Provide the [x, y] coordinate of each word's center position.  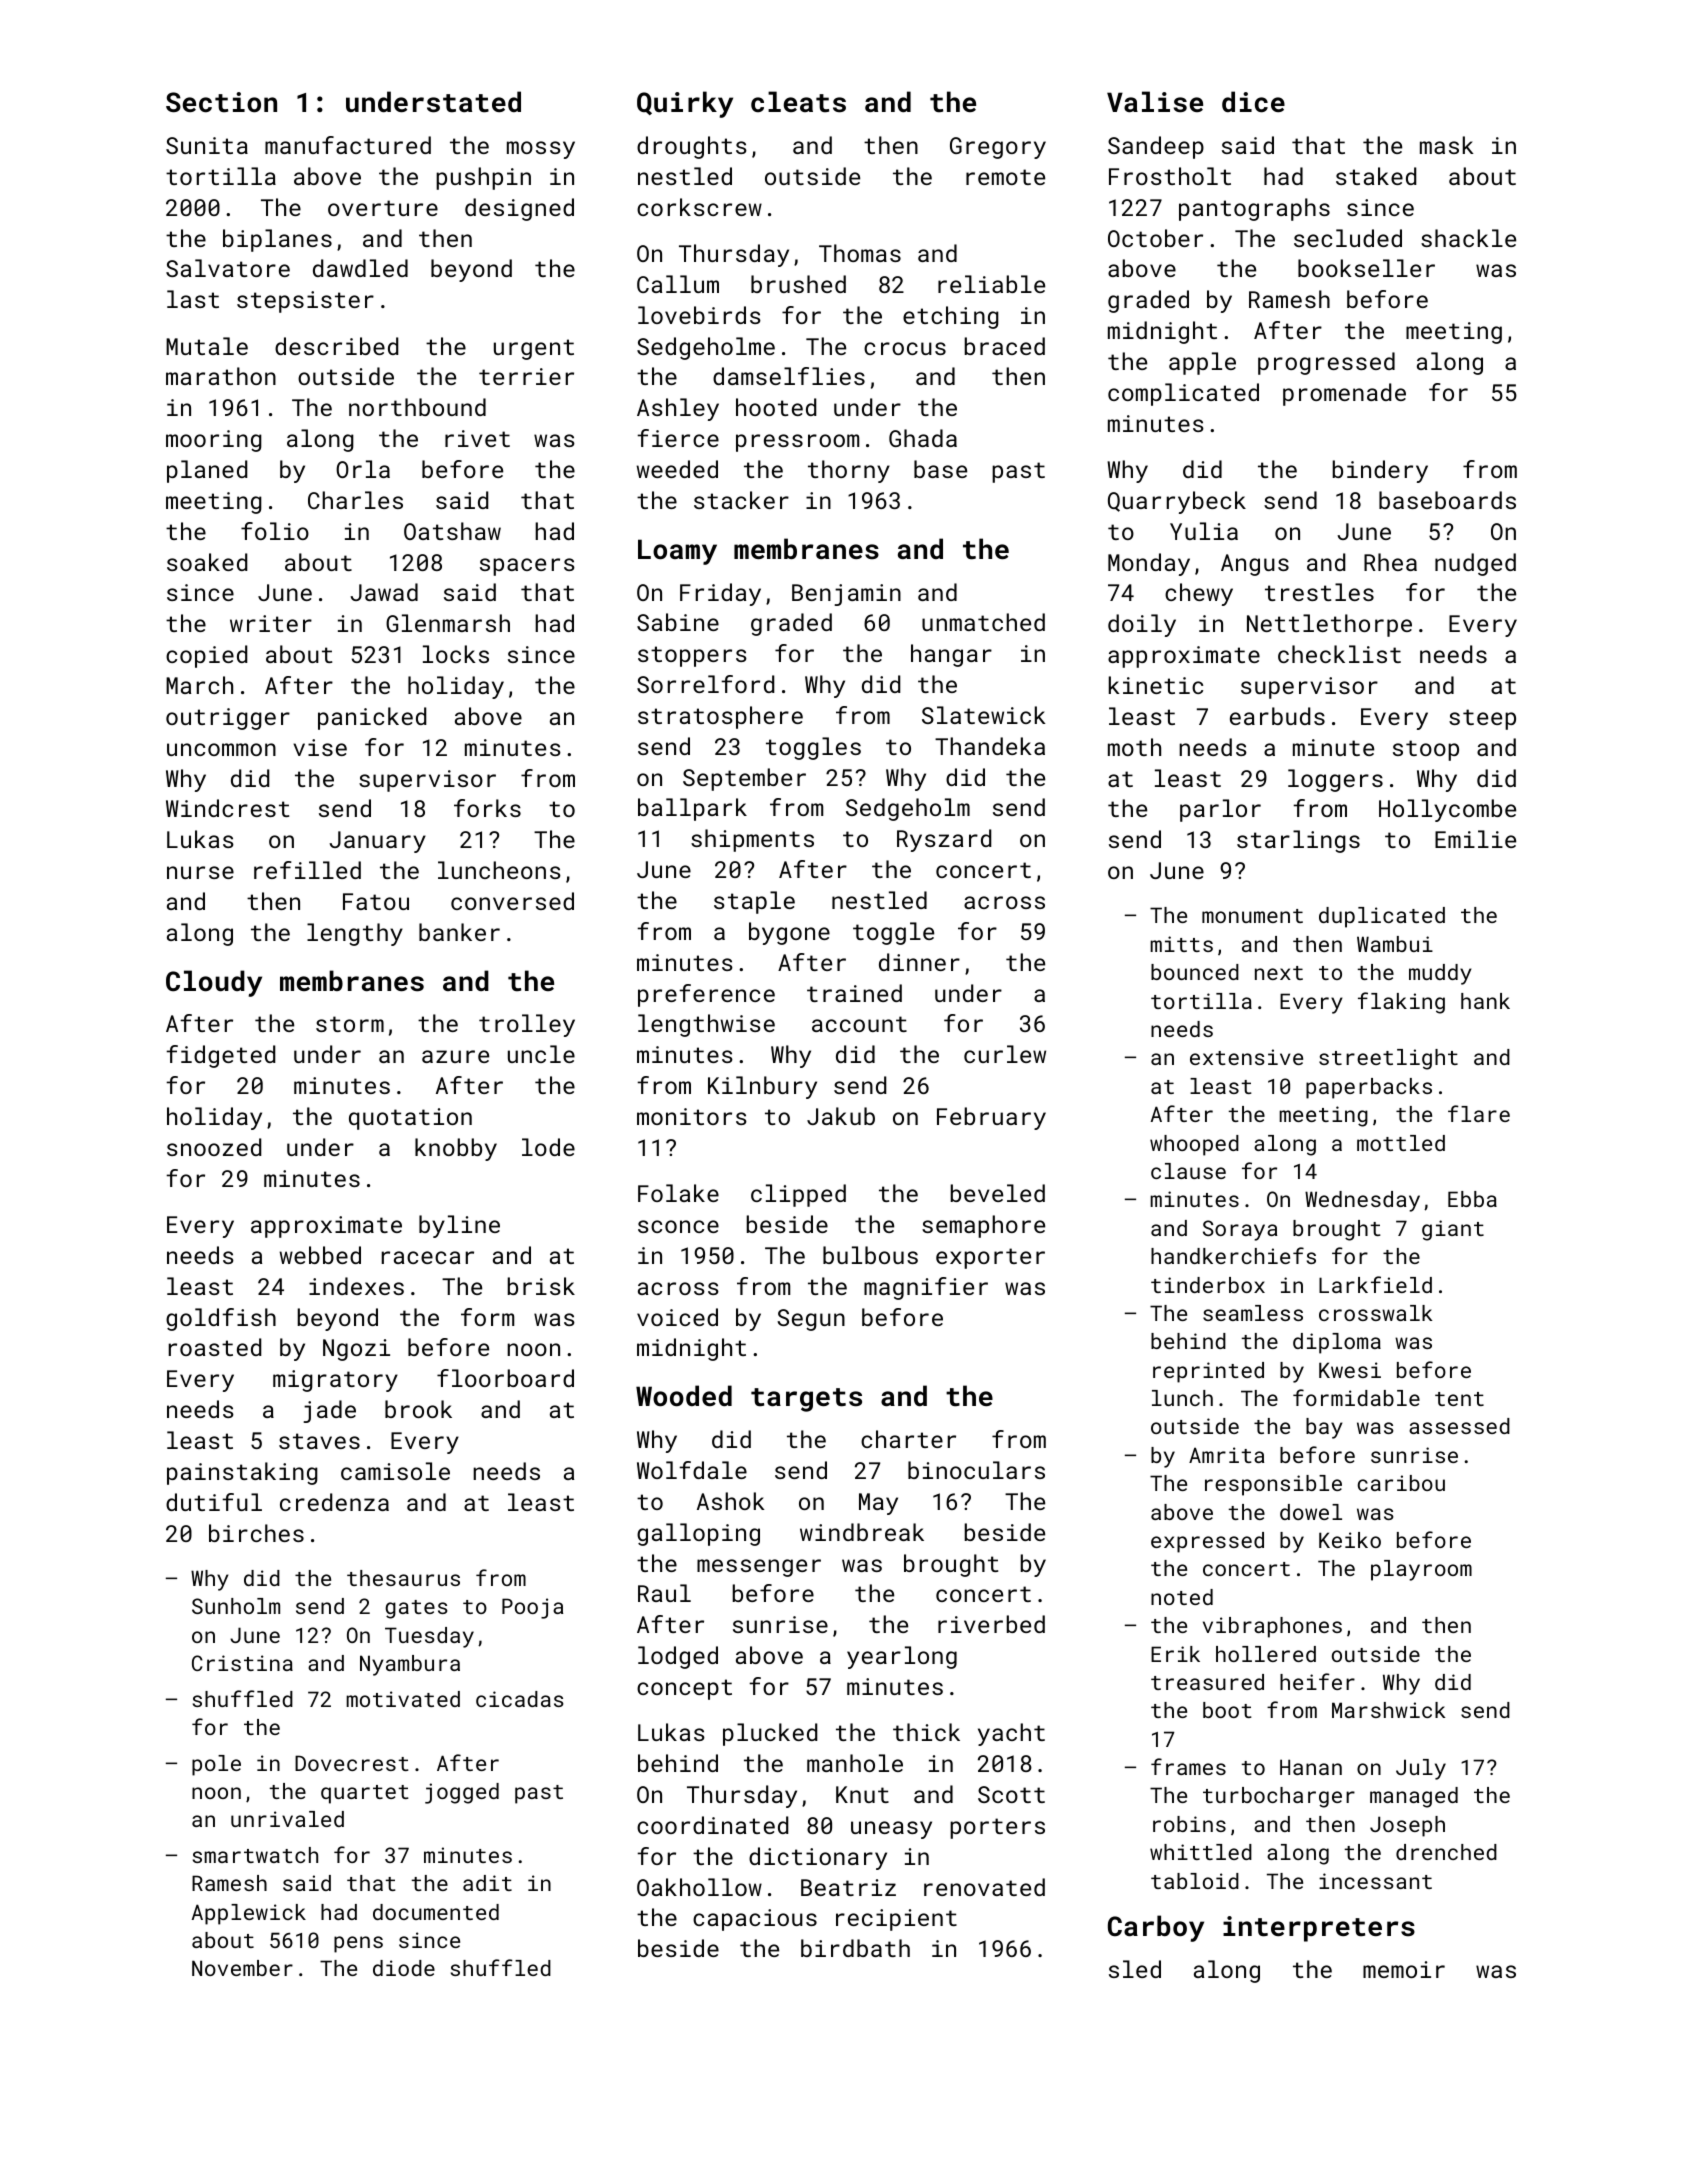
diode [404, 1968]
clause [1188, 1171]
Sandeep [1156, 147]
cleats [798, 102]
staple [754, 902]
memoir [1404, 1969]
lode [548, 1147]
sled [1135, 1969]
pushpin [483, 178]
